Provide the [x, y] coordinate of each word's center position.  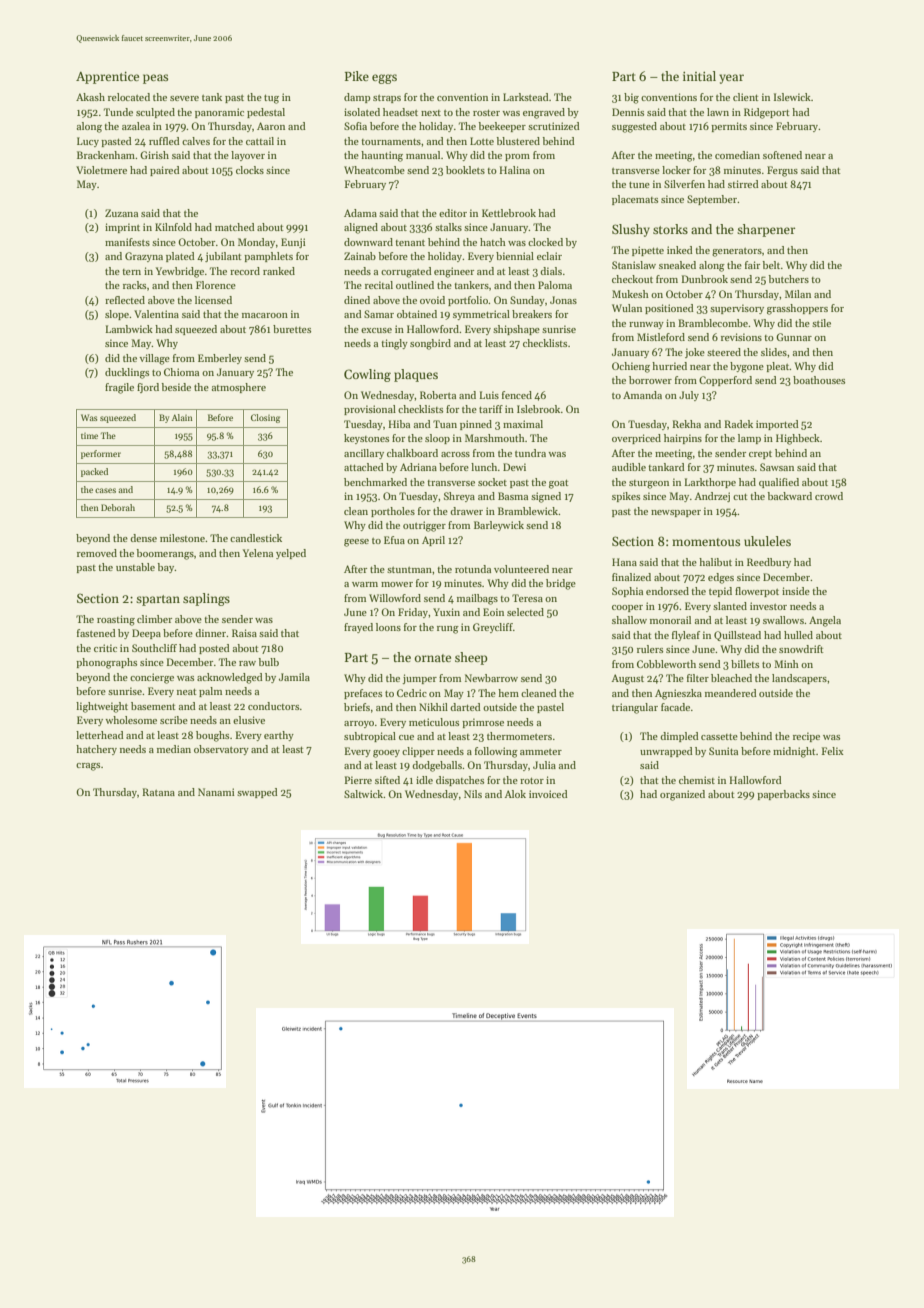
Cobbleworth [666, 664]
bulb [269, 662]
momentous [706, 542]
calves [196, 141]
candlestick [256, 538]
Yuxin [446, 612]
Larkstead [526, 97]
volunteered [521, 569]
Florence [216, 285]
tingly [394, 344]
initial [699, 76]
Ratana [158, 792]
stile [821, 323]
